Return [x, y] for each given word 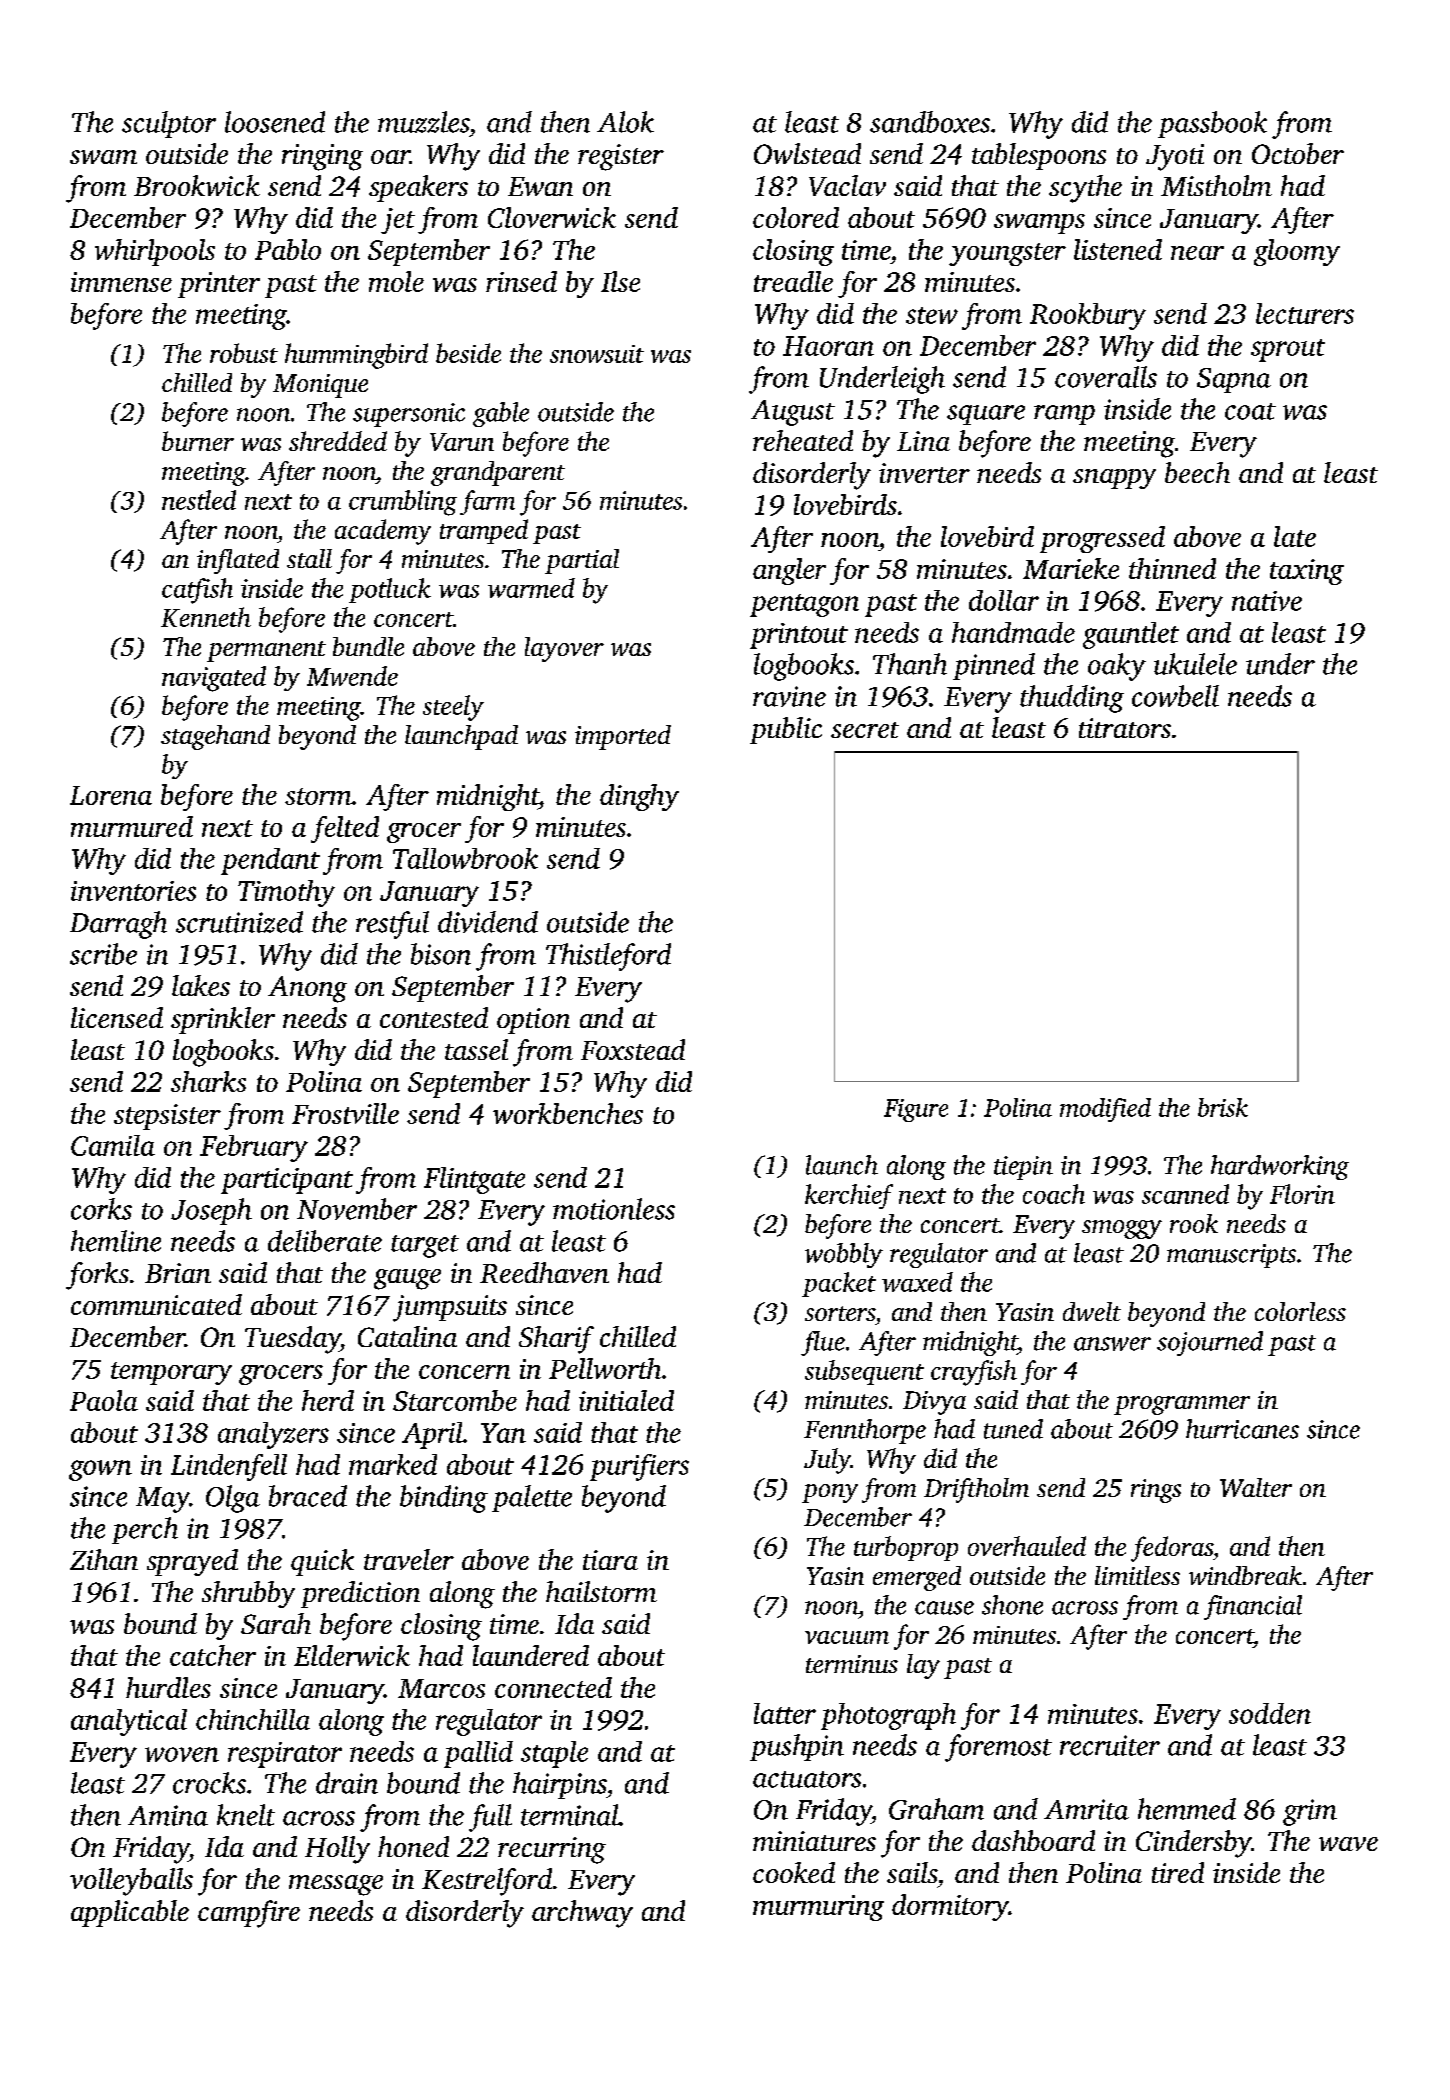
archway [582, 1914]
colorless [1300, 1311]
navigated [214, 679]
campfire [249, 1914]
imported [623, 737]
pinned [994, 666]
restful [392, 925]
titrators [1125, 728]
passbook [1212, 124]
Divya [934, 1403]
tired [1178, 1872]
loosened [275, 122]
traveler [409, 1559]
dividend [488, 922]
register [621, 157]
